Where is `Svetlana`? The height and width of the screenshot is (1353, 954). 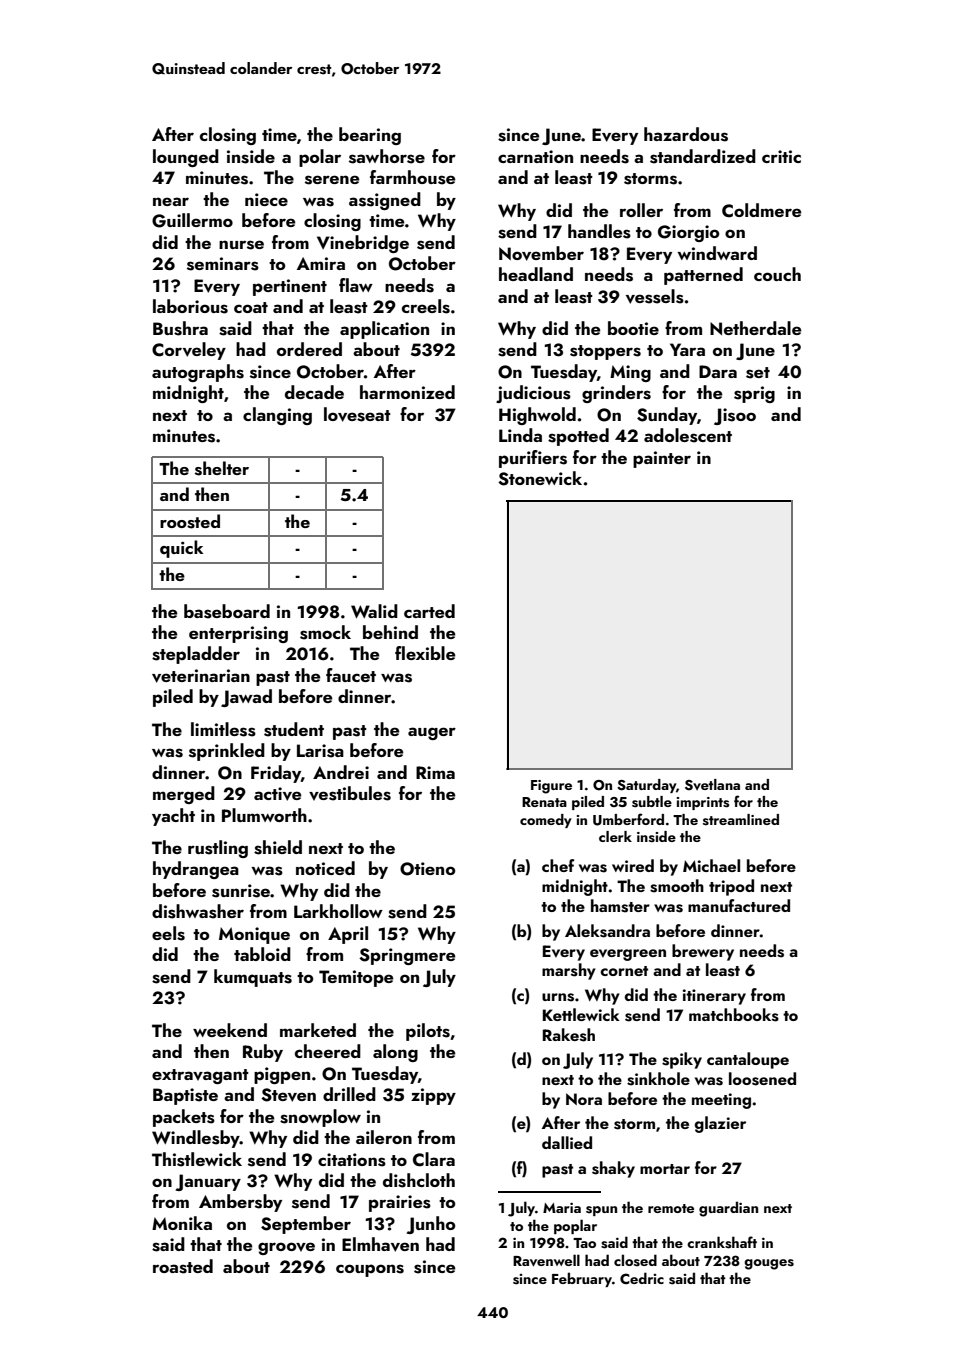 Svetlana is located at coordinates (712, 785).
